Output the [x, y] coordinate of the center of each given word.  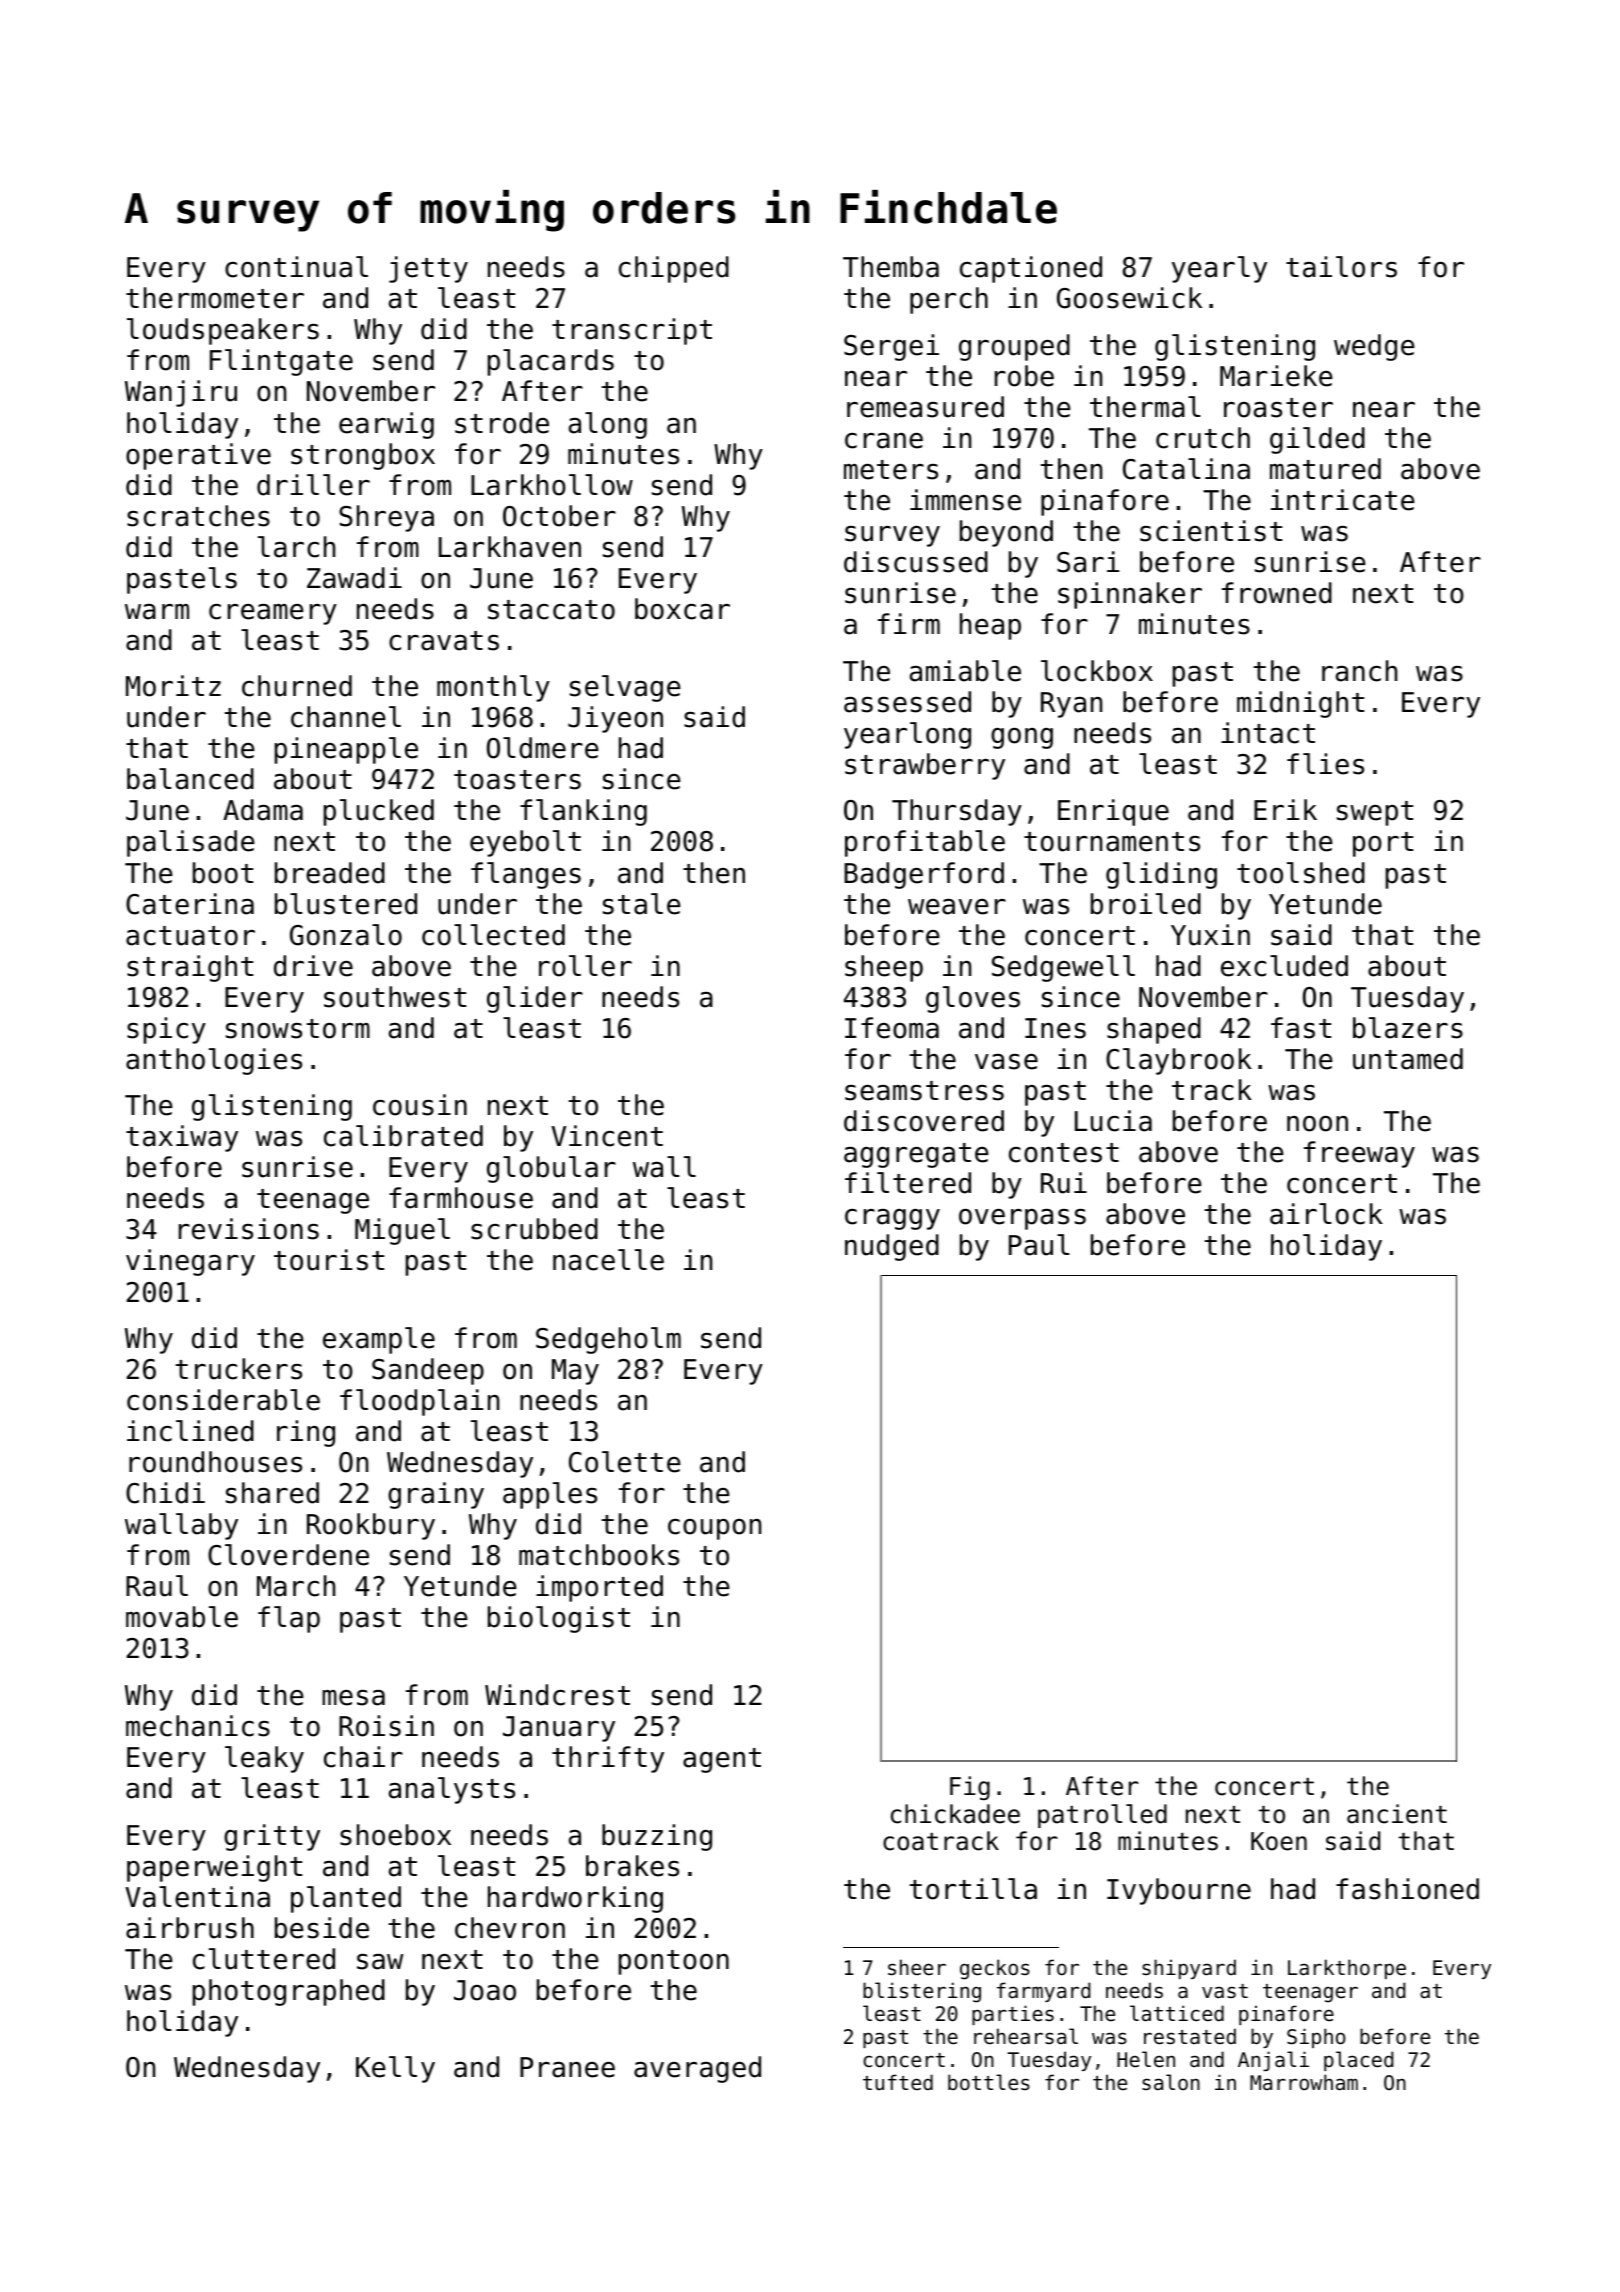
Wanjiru [181, 393]
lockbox [1097, 671]
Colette [625, 1462]
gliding [1161, 875]
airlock [1326, 1214]
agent [722, 1760]
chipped [674, 269]
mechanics [198, 1726]
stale [642, 904]
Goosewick [1129, 298]
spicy [166, 1030]
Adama [263, 810]
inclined [190, 1431]
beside [322, 1928]
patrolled [1102, 1816]
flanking [583, 812]
